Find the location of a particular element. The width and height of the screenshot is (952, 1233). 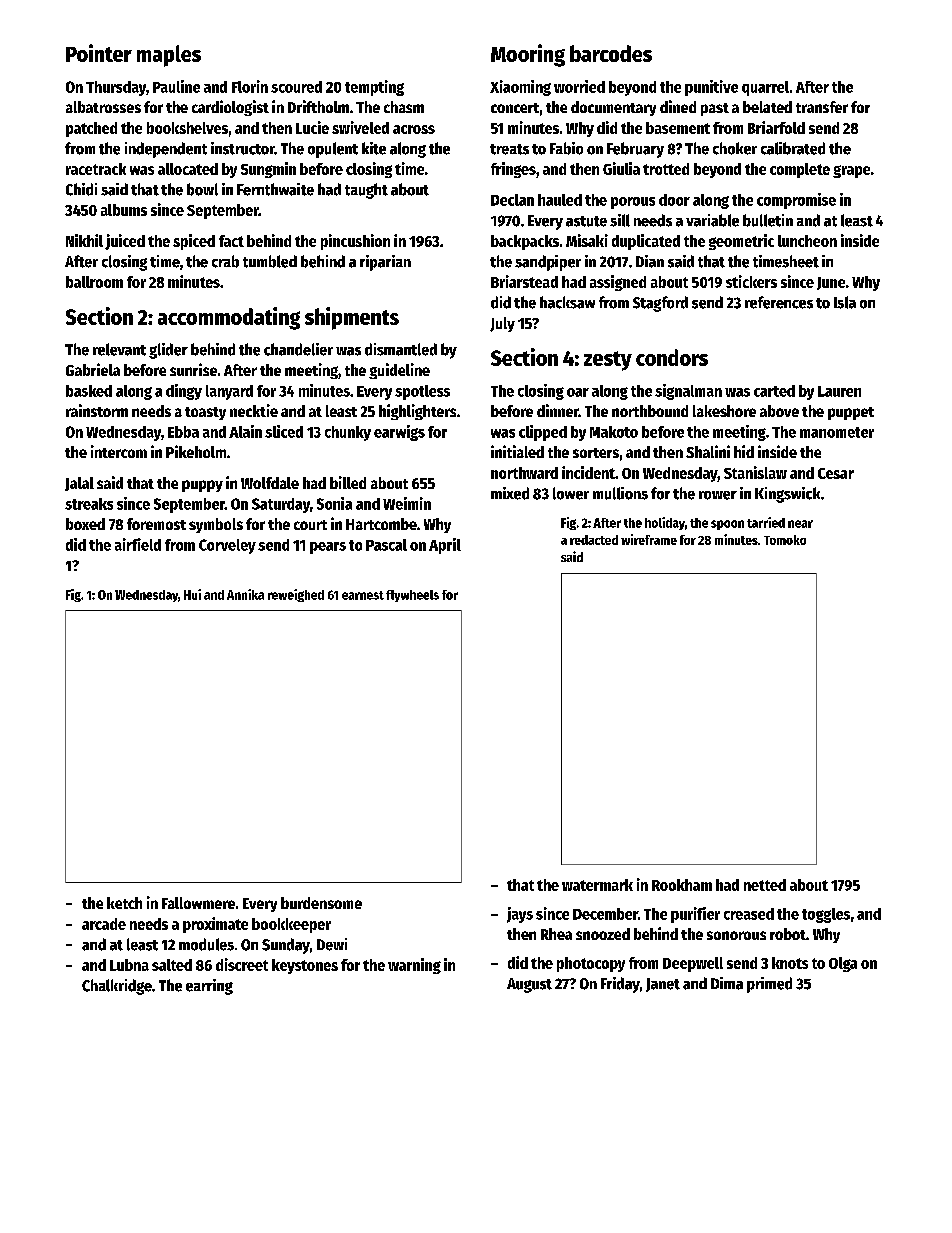

Hartcombe is located at coordinates (381, 524).
